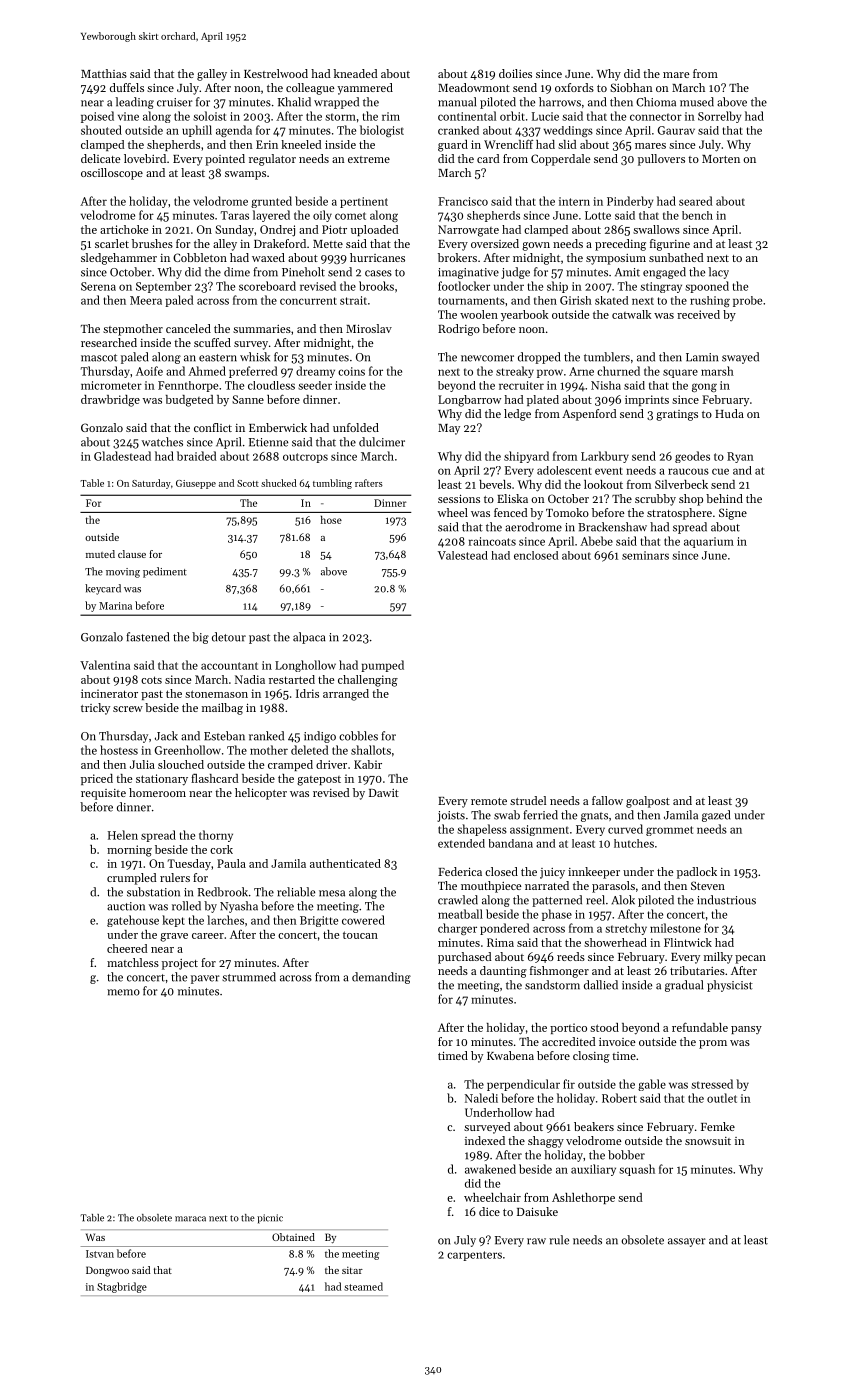  What do you see at coordinates (709, 542) in the document?
I see `aquarium` at bounding box center [709, 542].
